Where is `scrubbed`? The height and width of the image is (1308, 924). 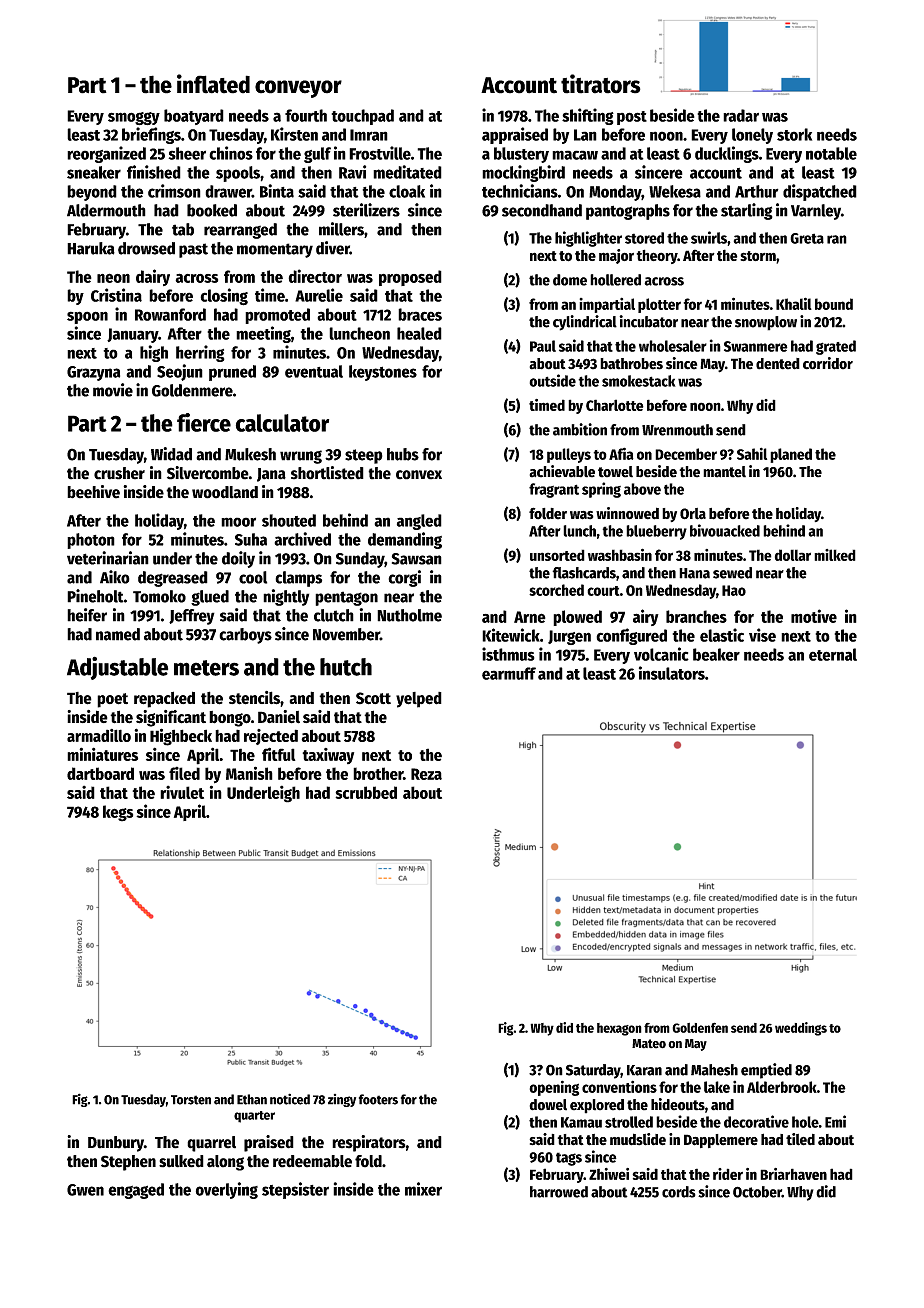
scrubbed is located at coordinates (366, 792).
